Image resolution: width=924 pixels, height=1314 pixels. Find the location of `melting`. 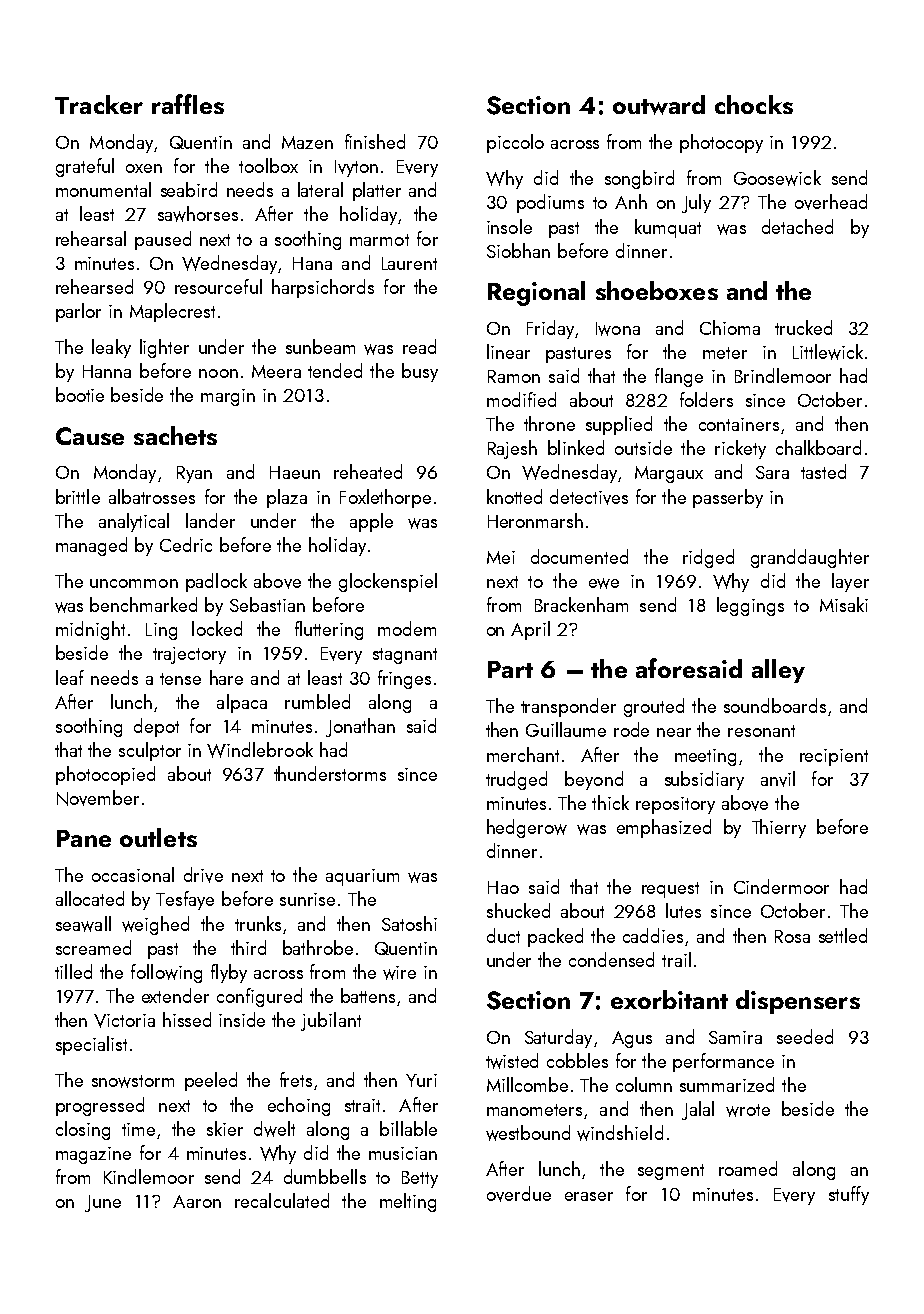

melting is located at coordinates (408, 1202).
